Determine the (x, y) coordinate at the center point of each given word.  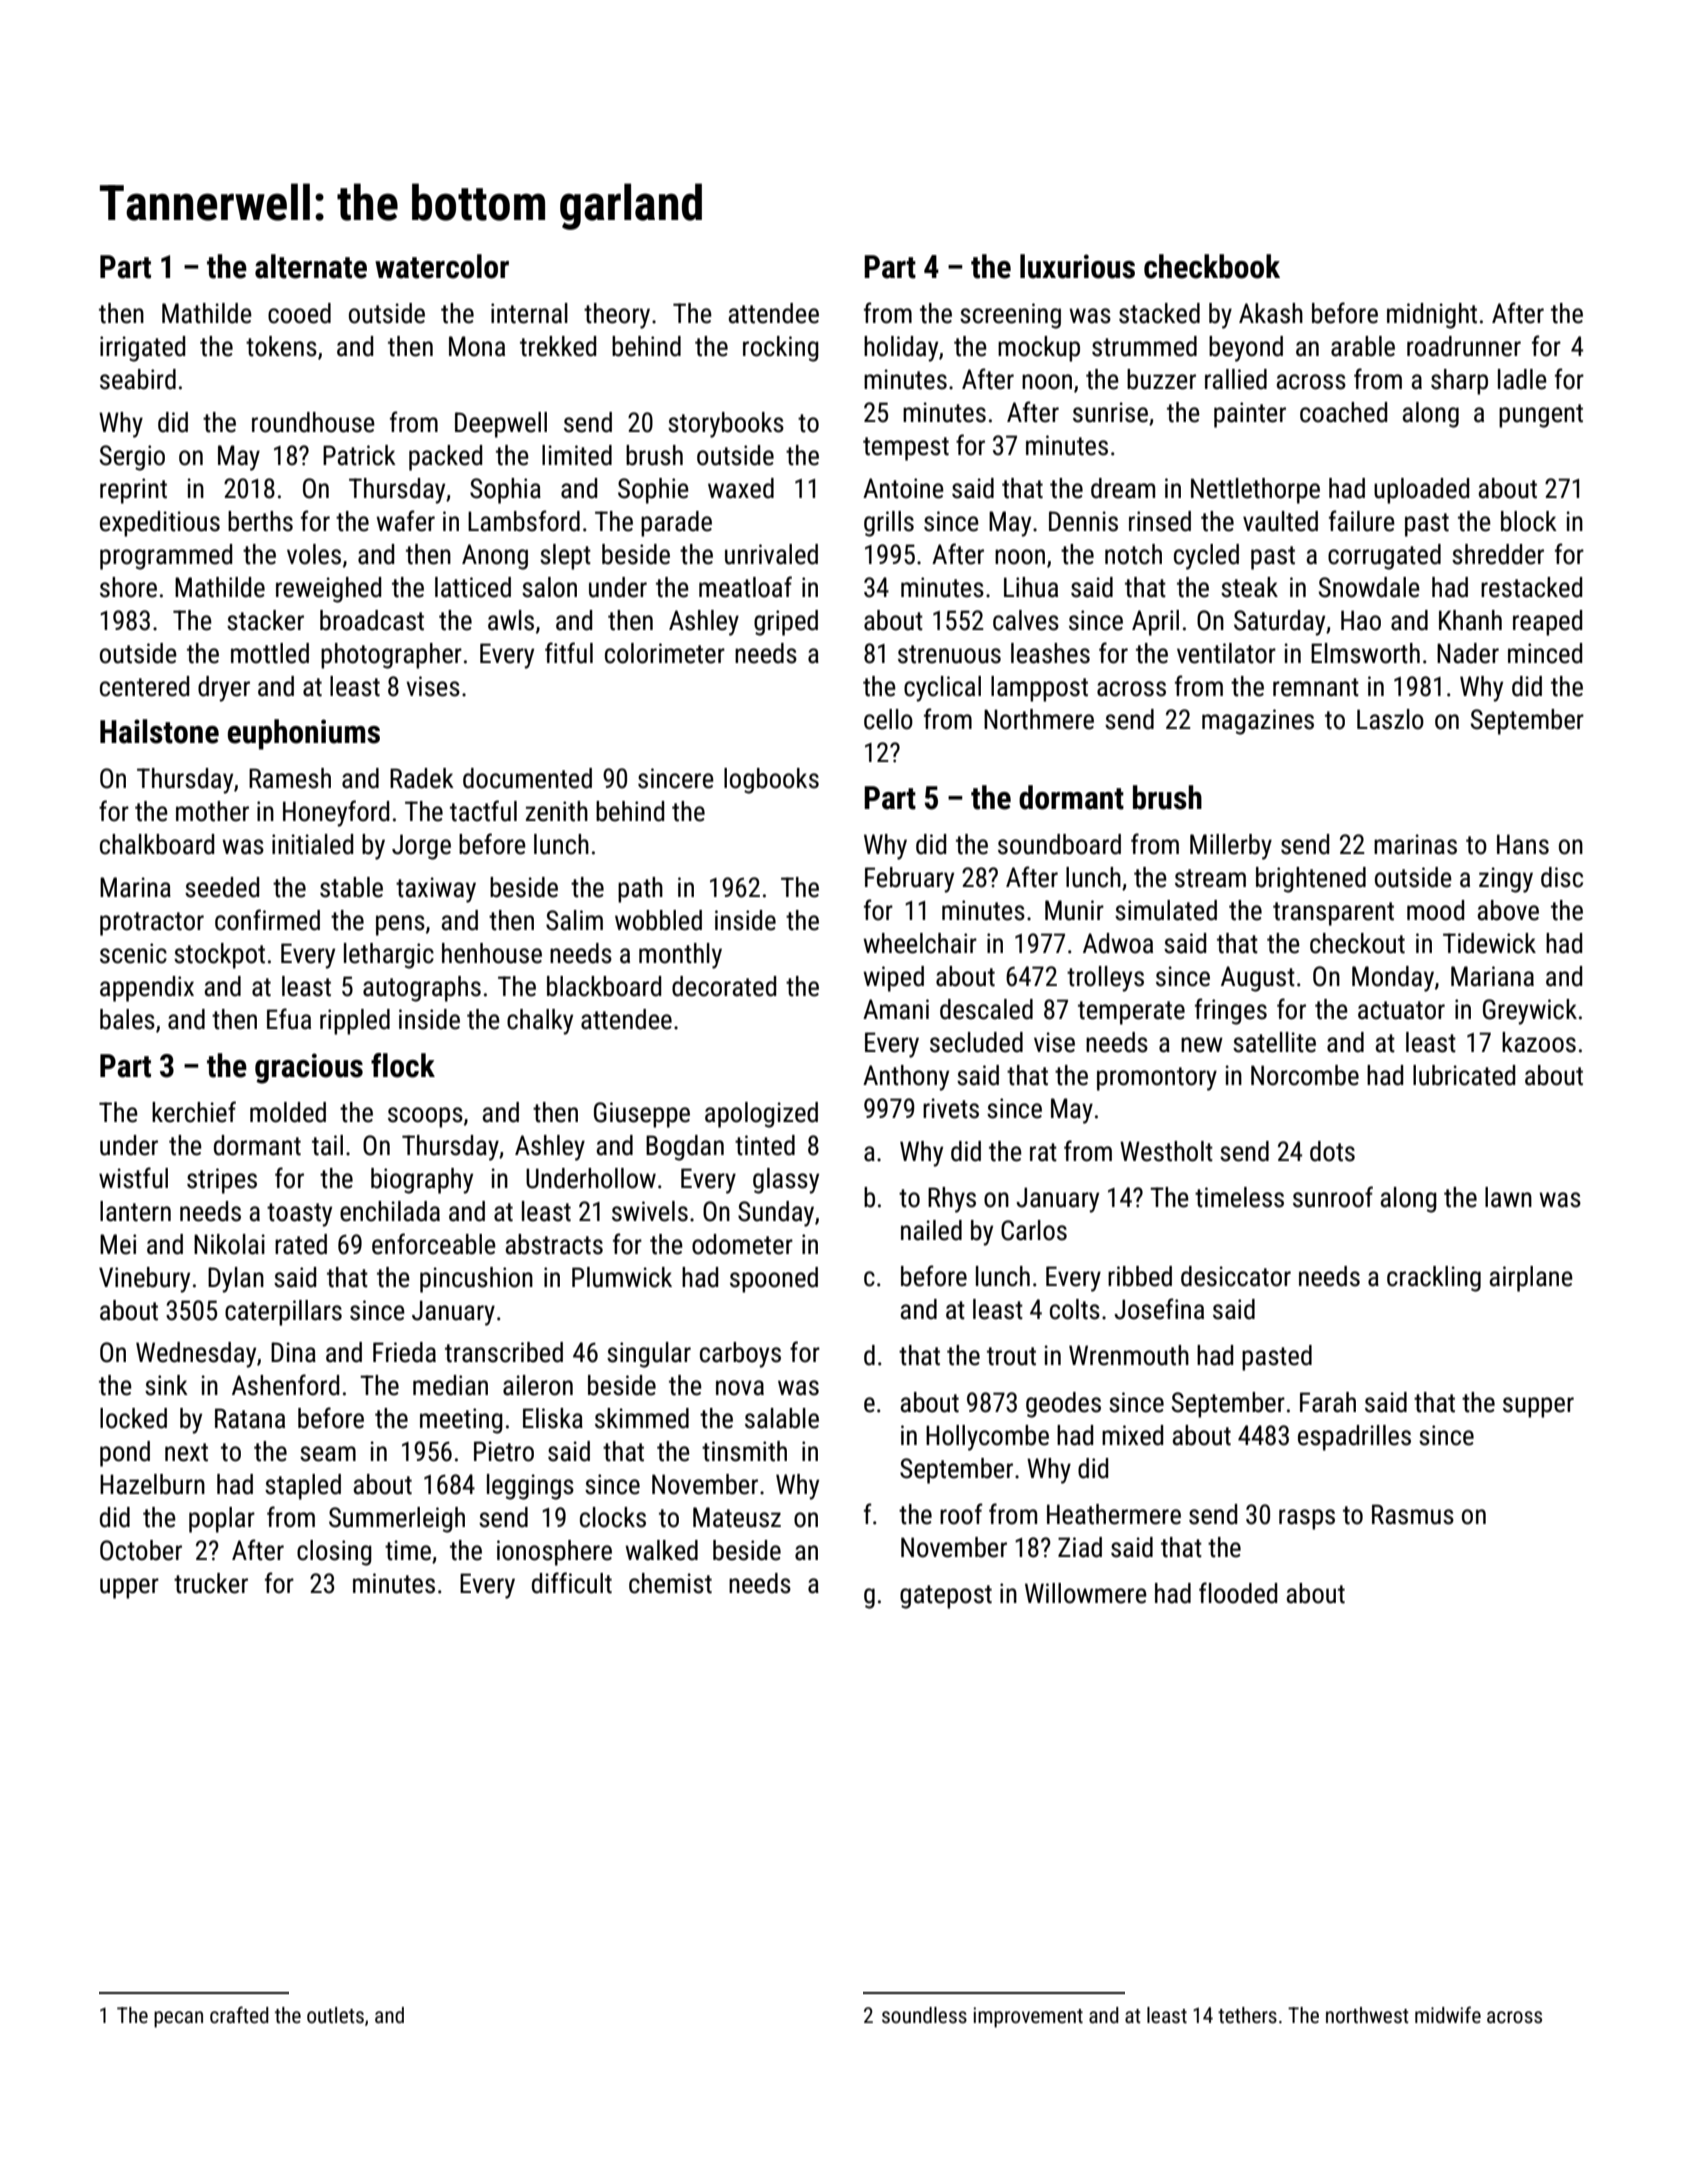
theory (617, 316)
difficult (572, 1583)
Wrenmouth (1129, 1355)
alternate (311, 266)
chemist (670, 1583)
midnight (1432, 316)
